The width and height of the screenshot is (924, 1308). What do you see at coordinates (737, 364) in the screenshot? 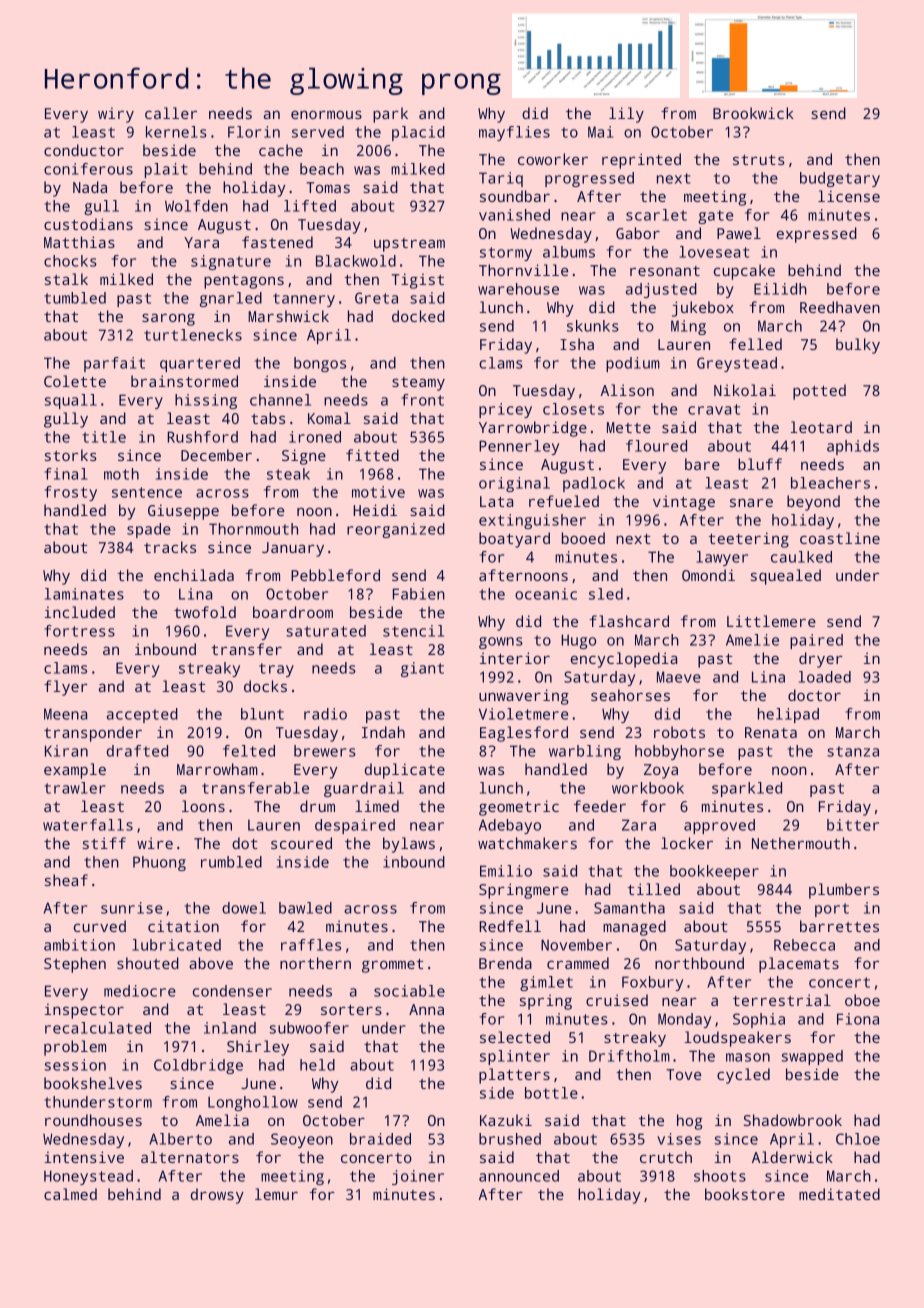
I see `Greystead` at bounding box center [737, 364].
